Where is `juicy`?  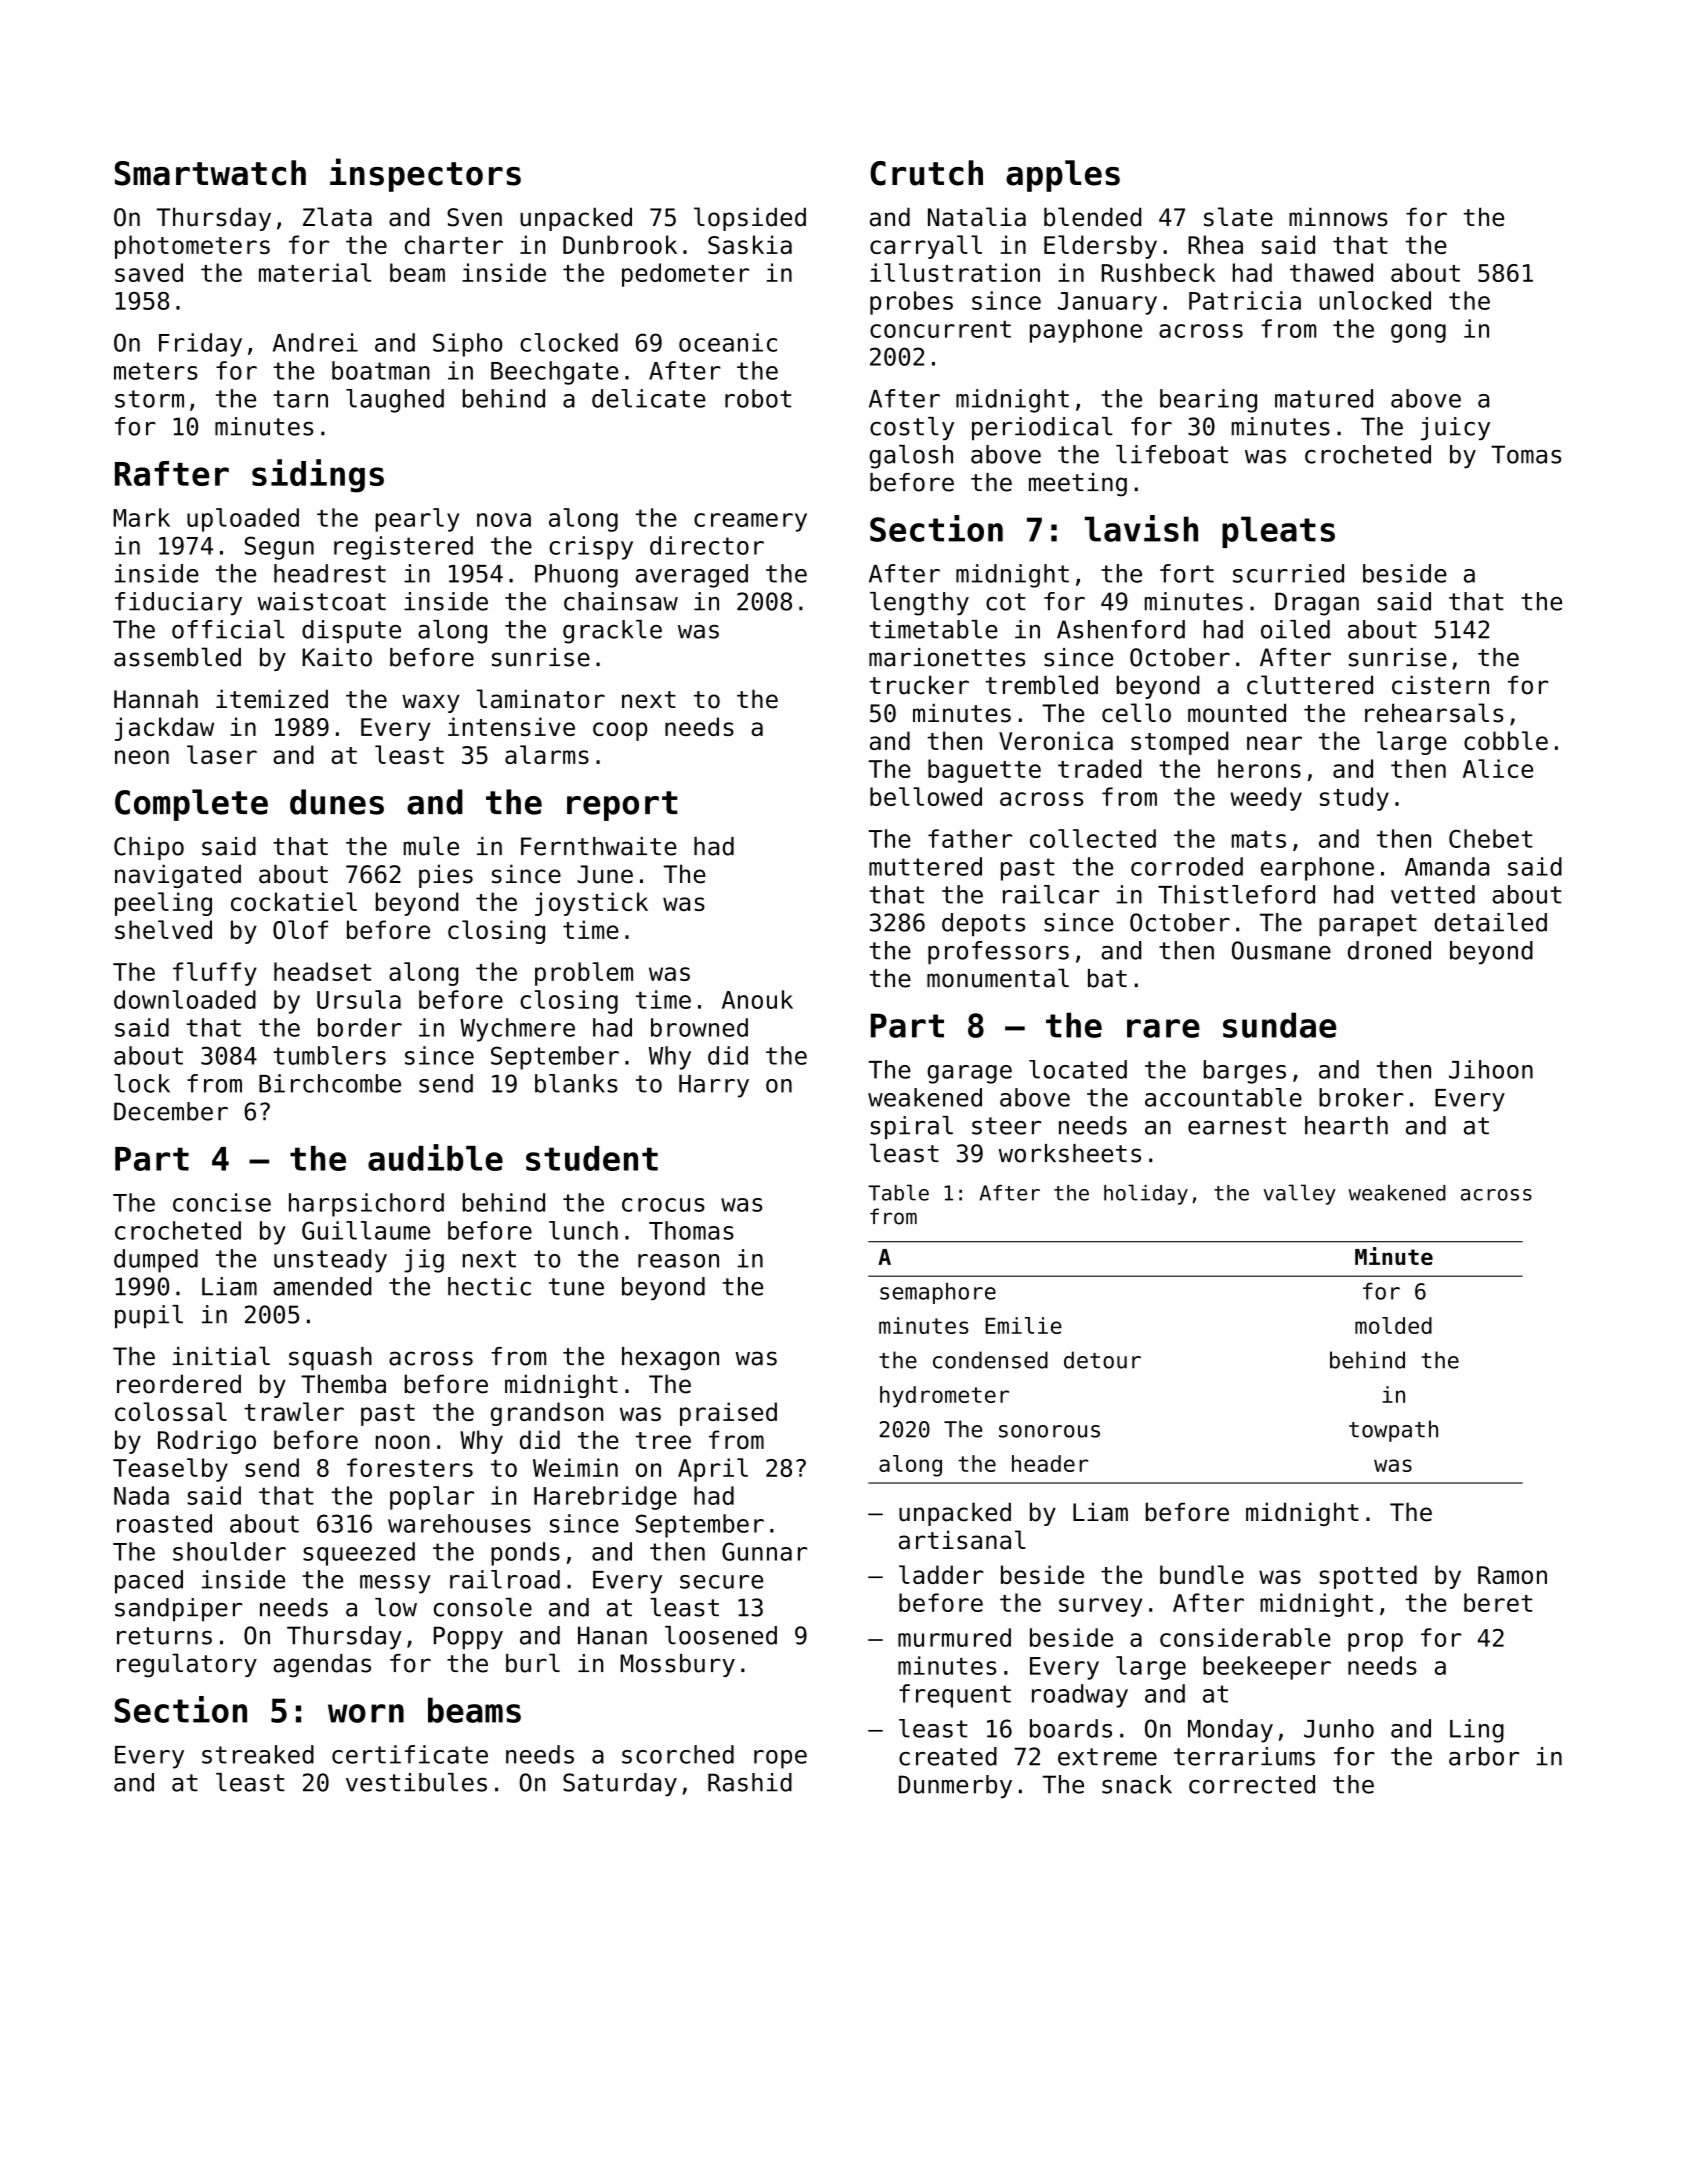 juicy is located at coordinates (1455, 429).
